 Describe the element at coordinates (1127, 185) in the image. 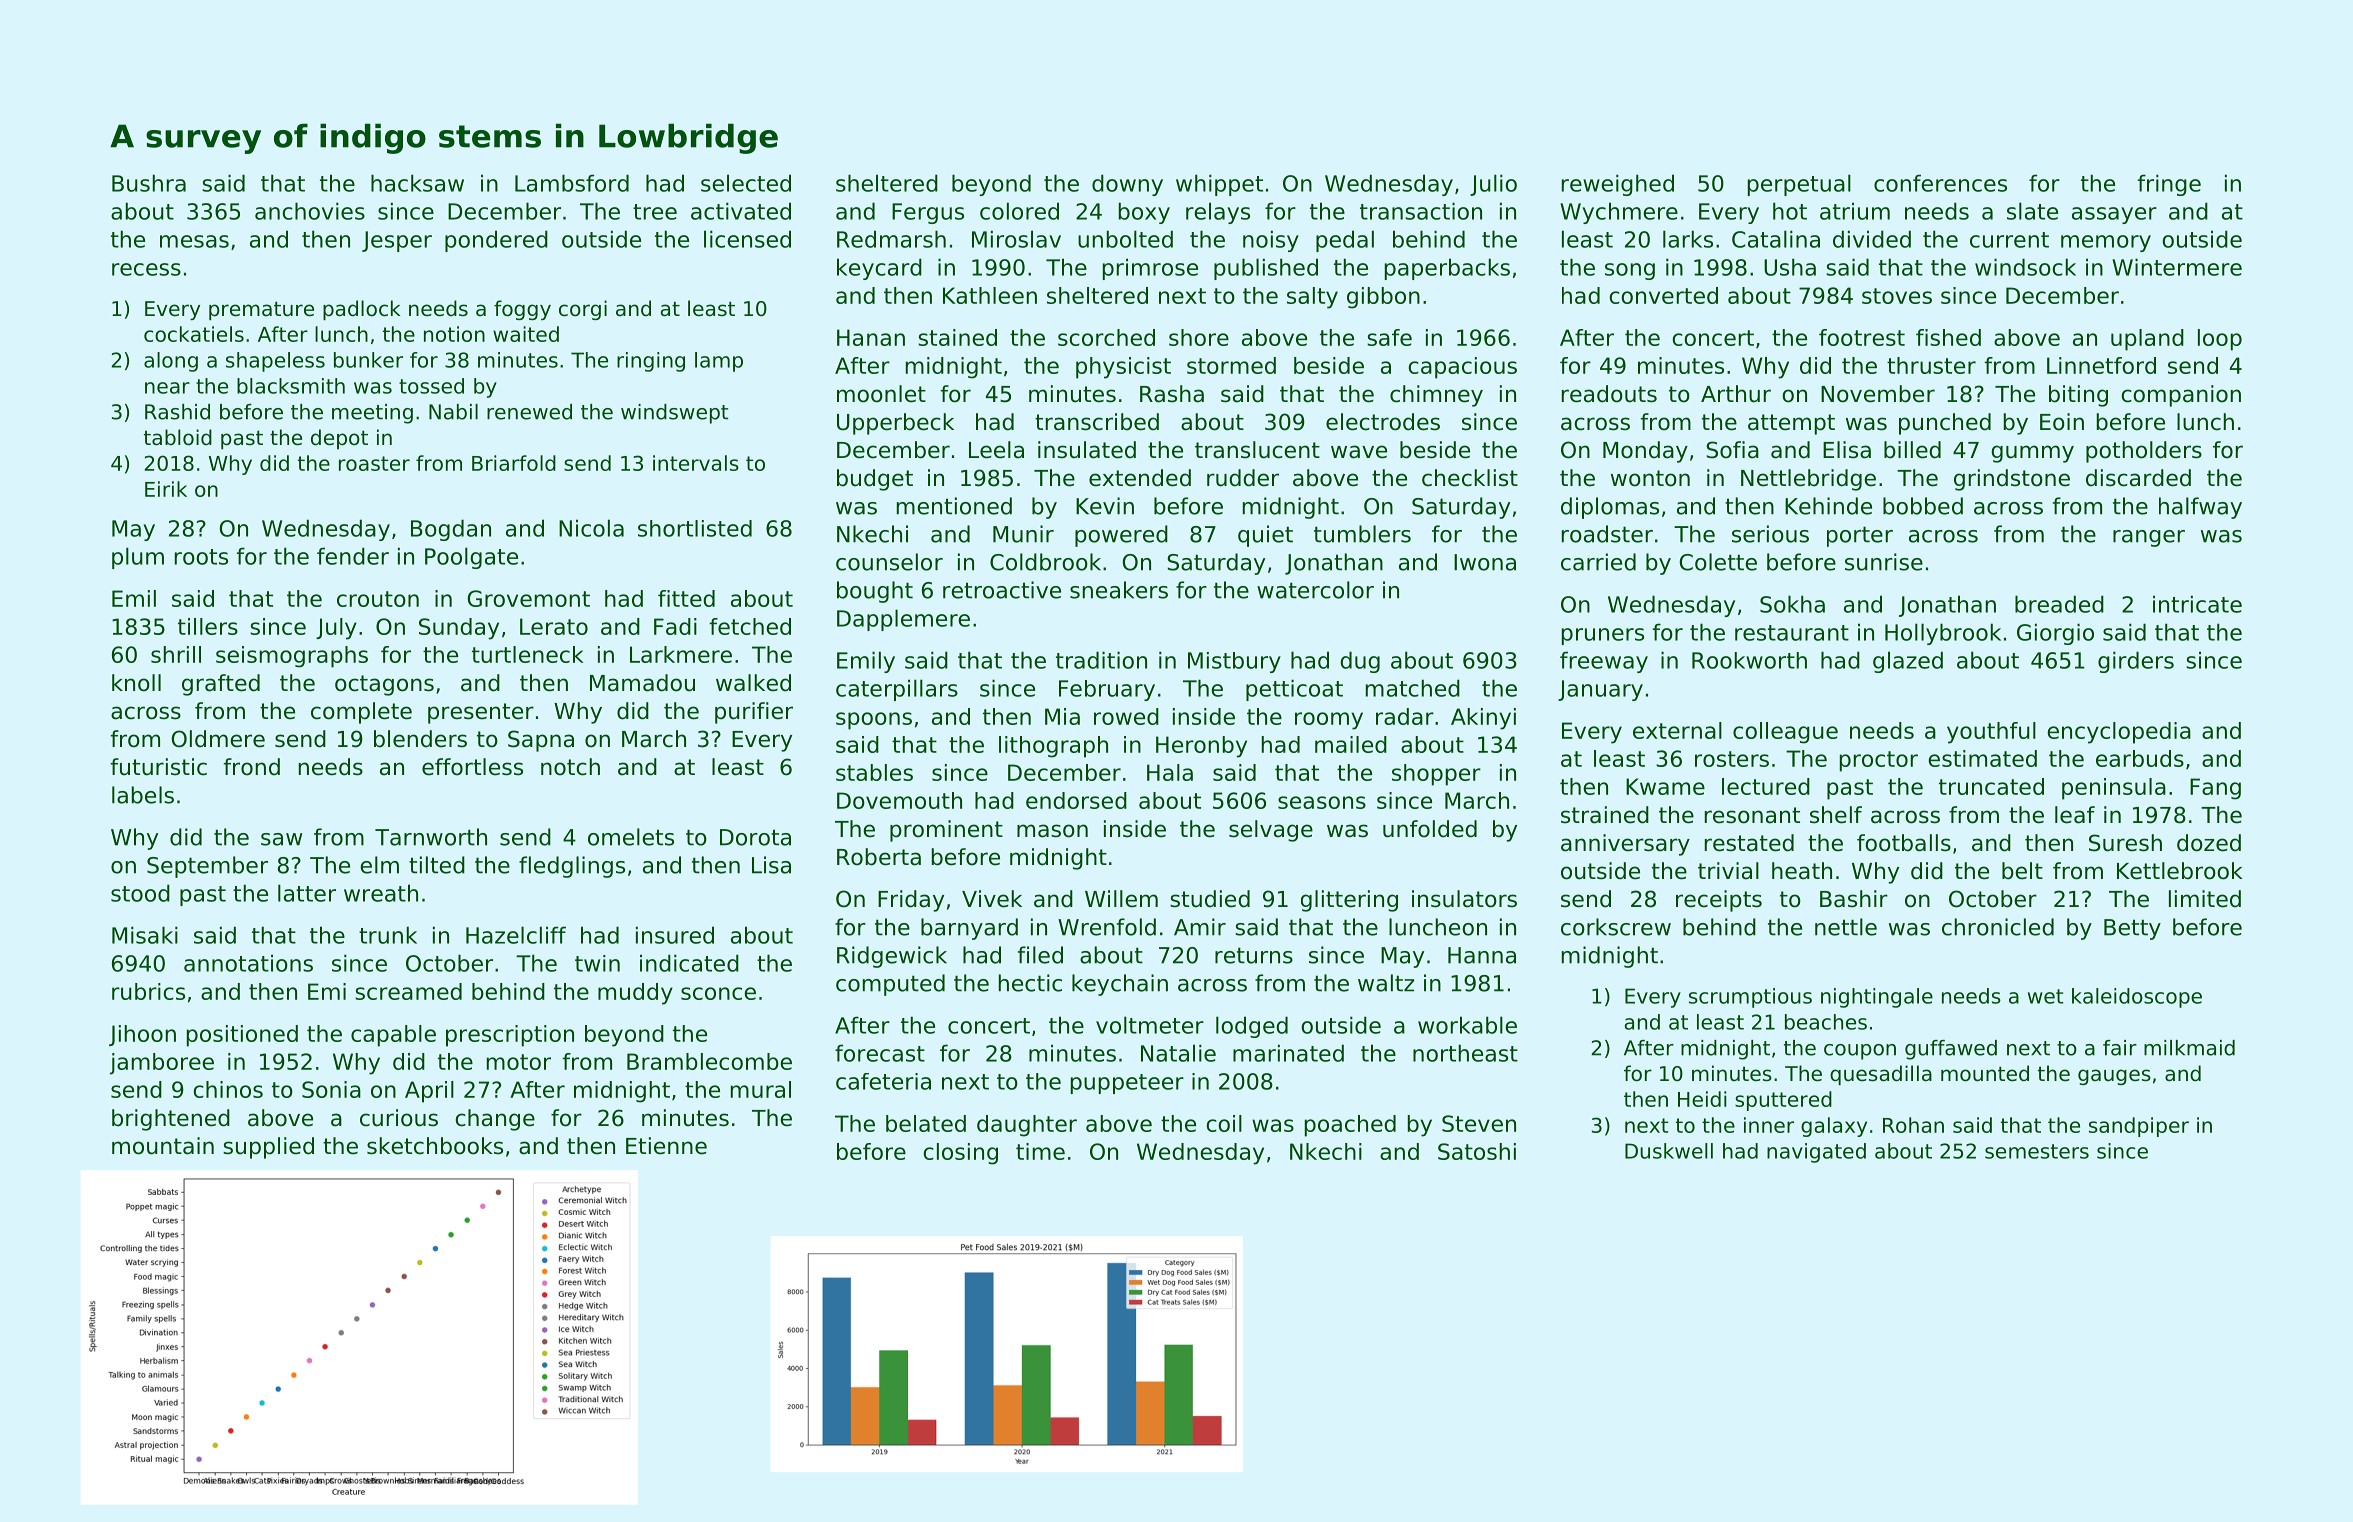

I see `downy` at that location.
